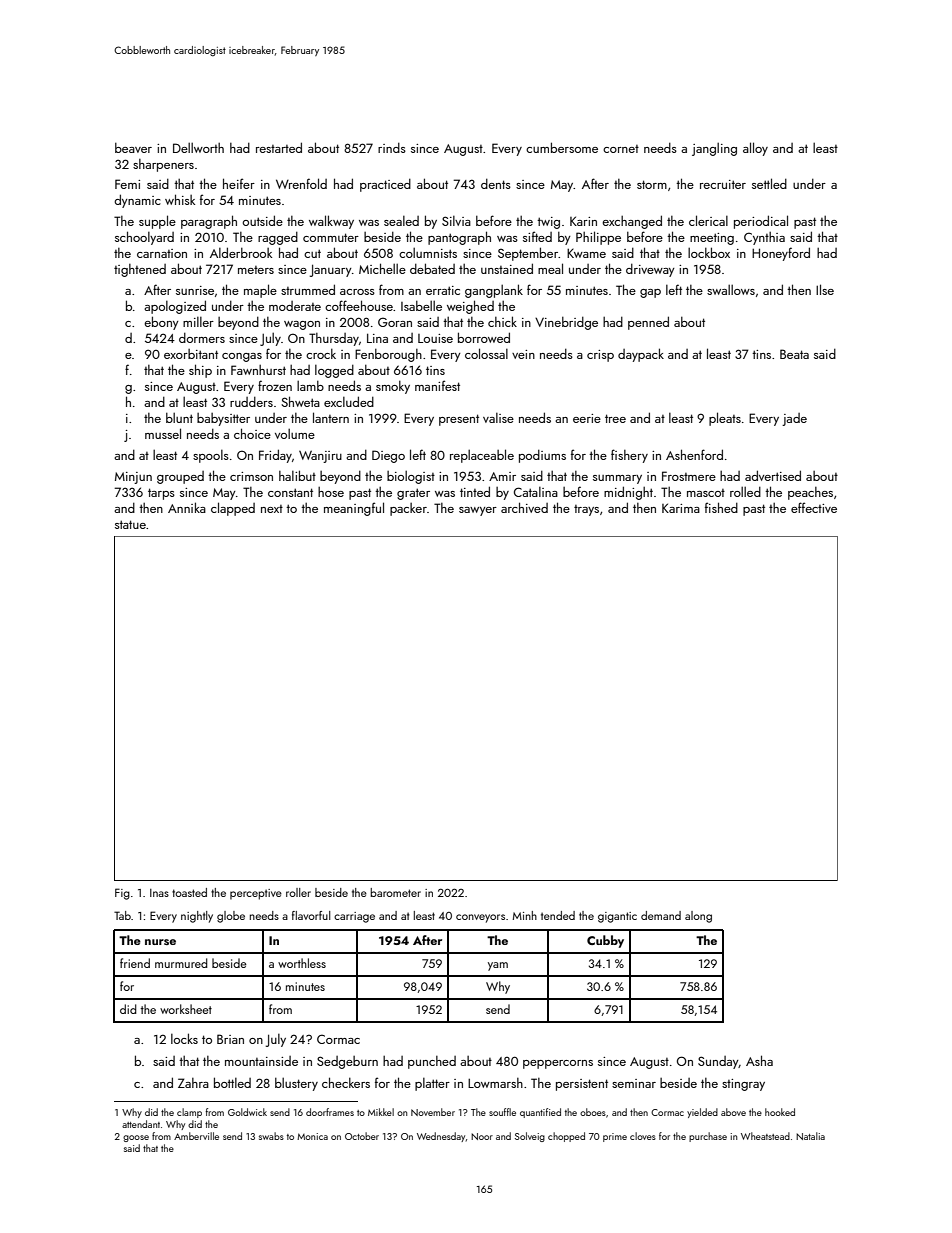 This screenshot has height=1233, width=952. Describe the element at coordinates (122, 894) in the screenshot. I see `Fig` at that location.
